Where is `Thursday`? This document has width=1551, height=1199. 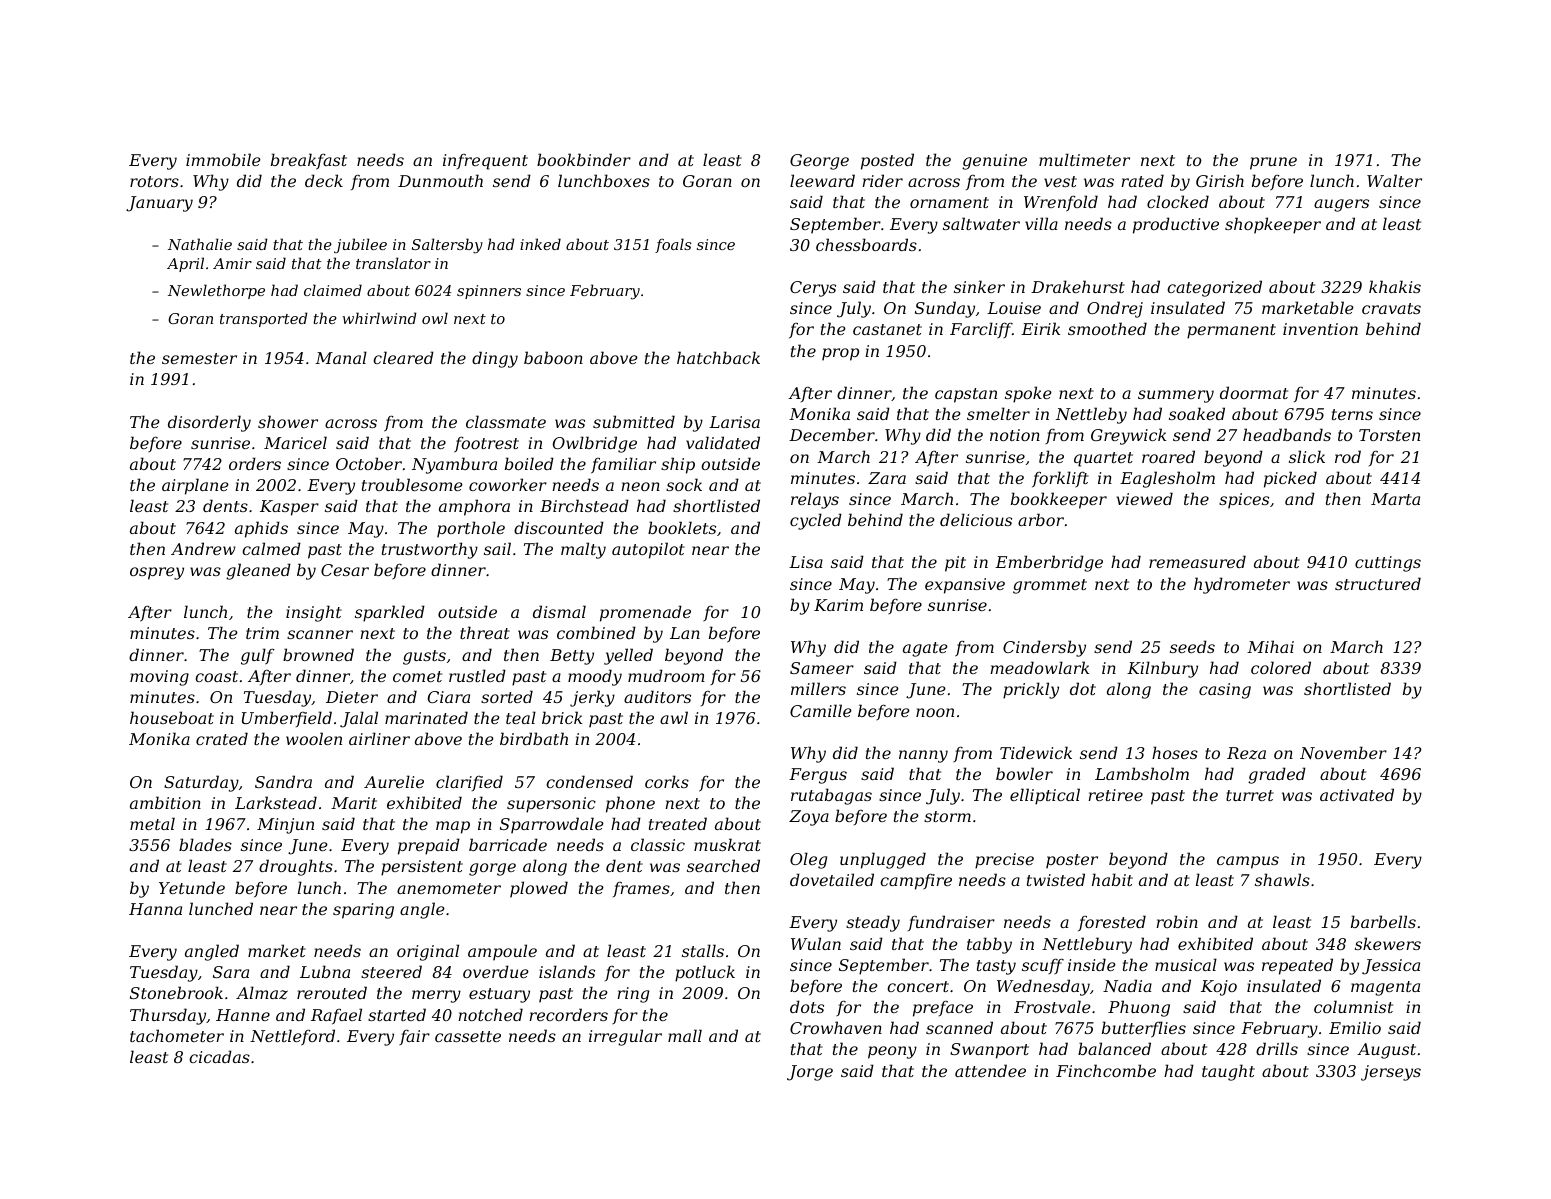
Thursday is located at coordinates (168, 1016).
